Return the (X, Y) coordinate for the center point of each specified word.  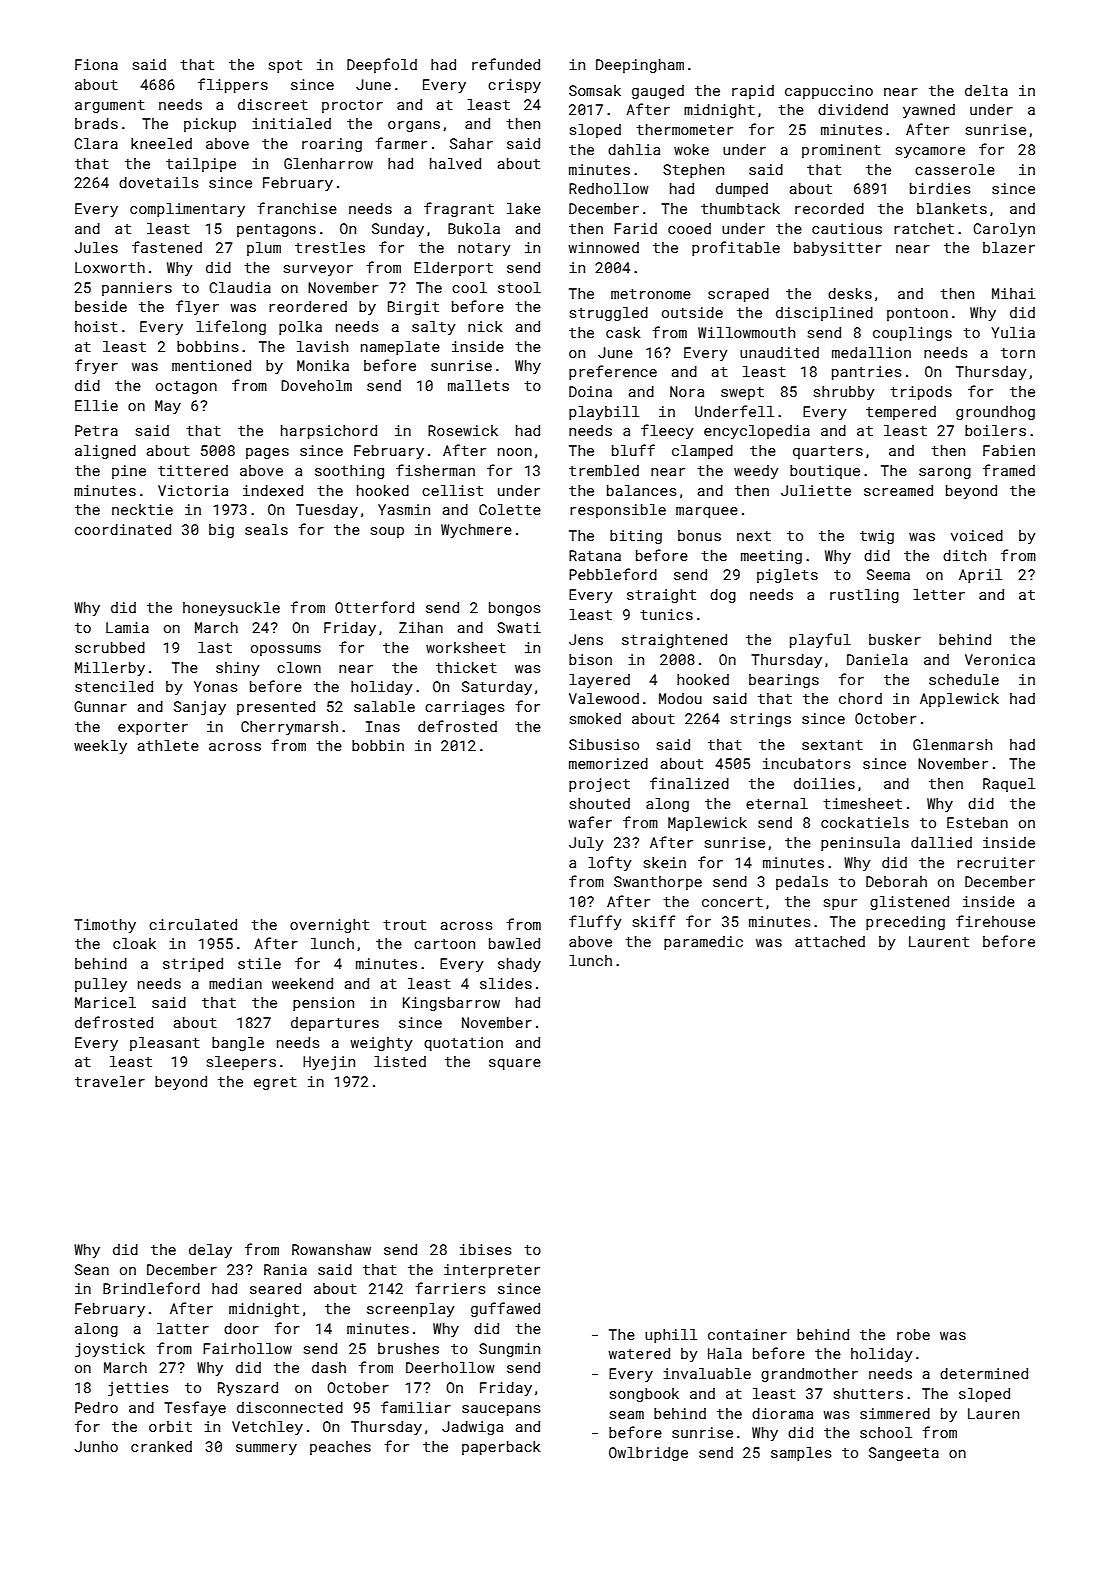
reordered (308, 306)
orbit (170, 1426)
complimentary (187, 210)
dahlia (634, 149)
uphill (671, 1336)
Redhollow (609, 188)
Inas (383, 726)
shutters (868, 1393)
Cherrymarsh (289, 728)
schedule (964, 679)
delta (986, 90)
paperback (501, 1448)
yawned (929, 111)
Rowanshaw (331, 1249)
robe (913, 1334)
